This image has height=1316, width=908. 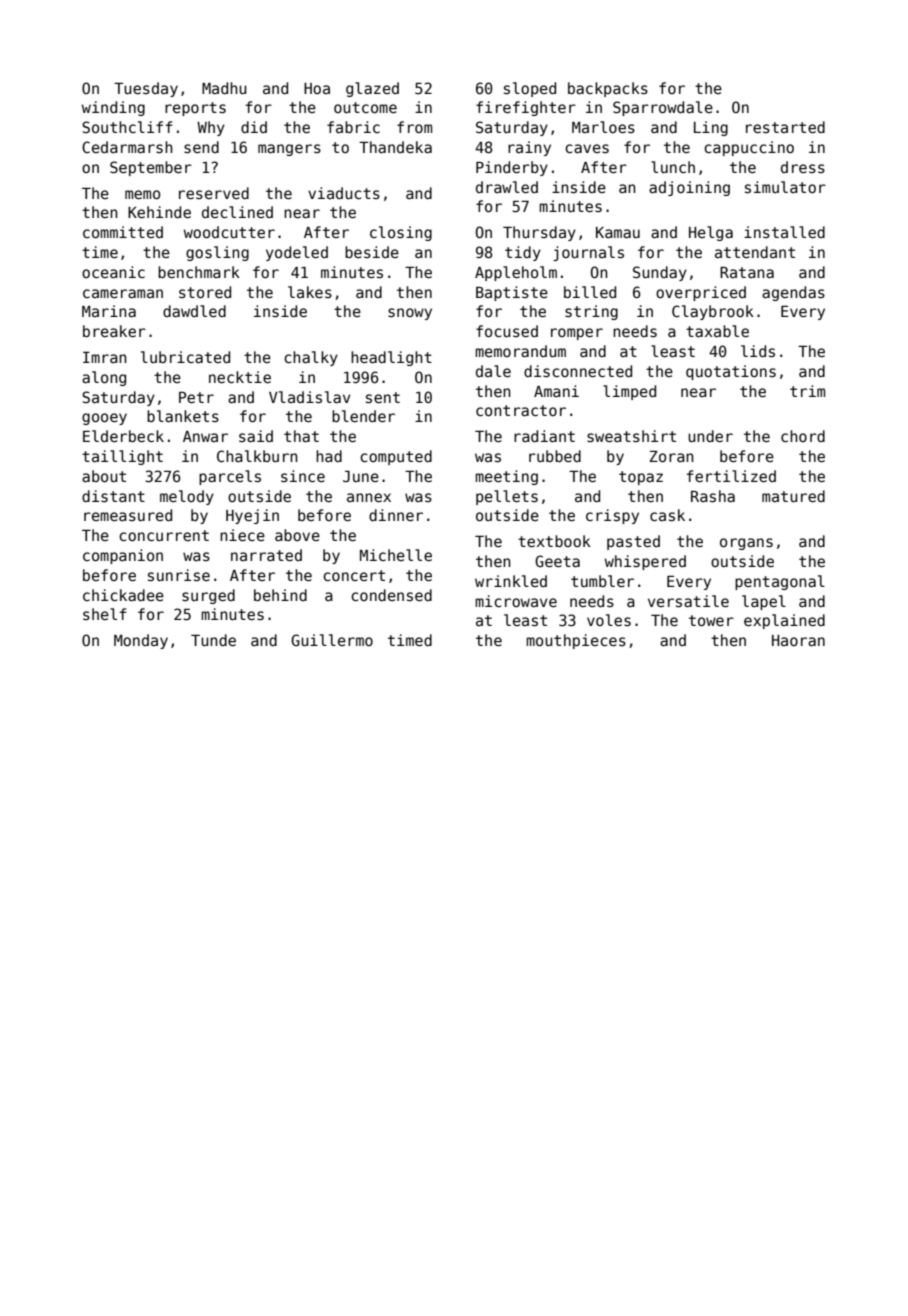 What do you see at coordinates (530, 89) in the image?
I see `sloped` at bounding box center [530, 89].
